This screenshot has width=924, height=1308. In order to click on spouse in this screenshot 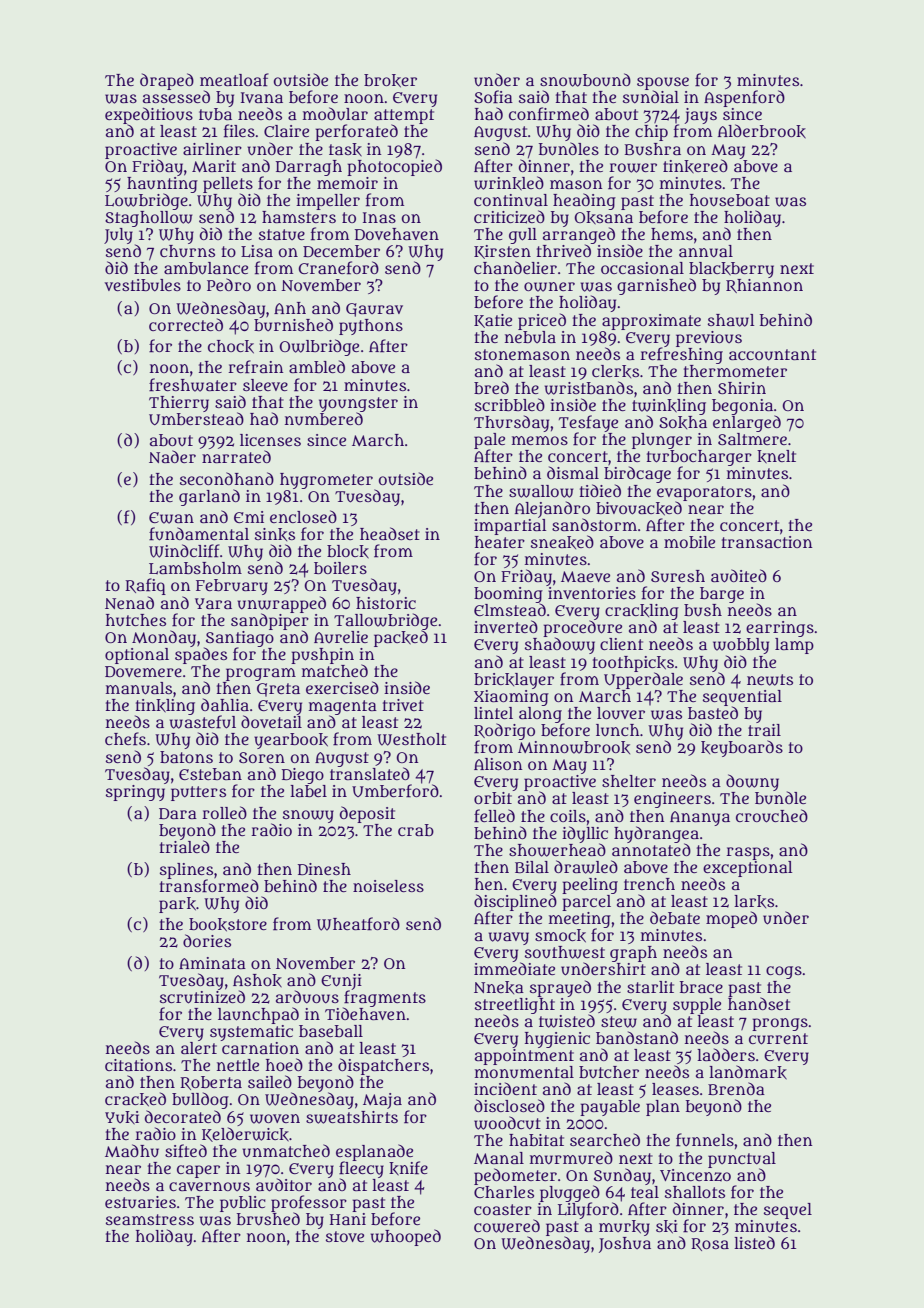, I will do `click(663, 83)`.
